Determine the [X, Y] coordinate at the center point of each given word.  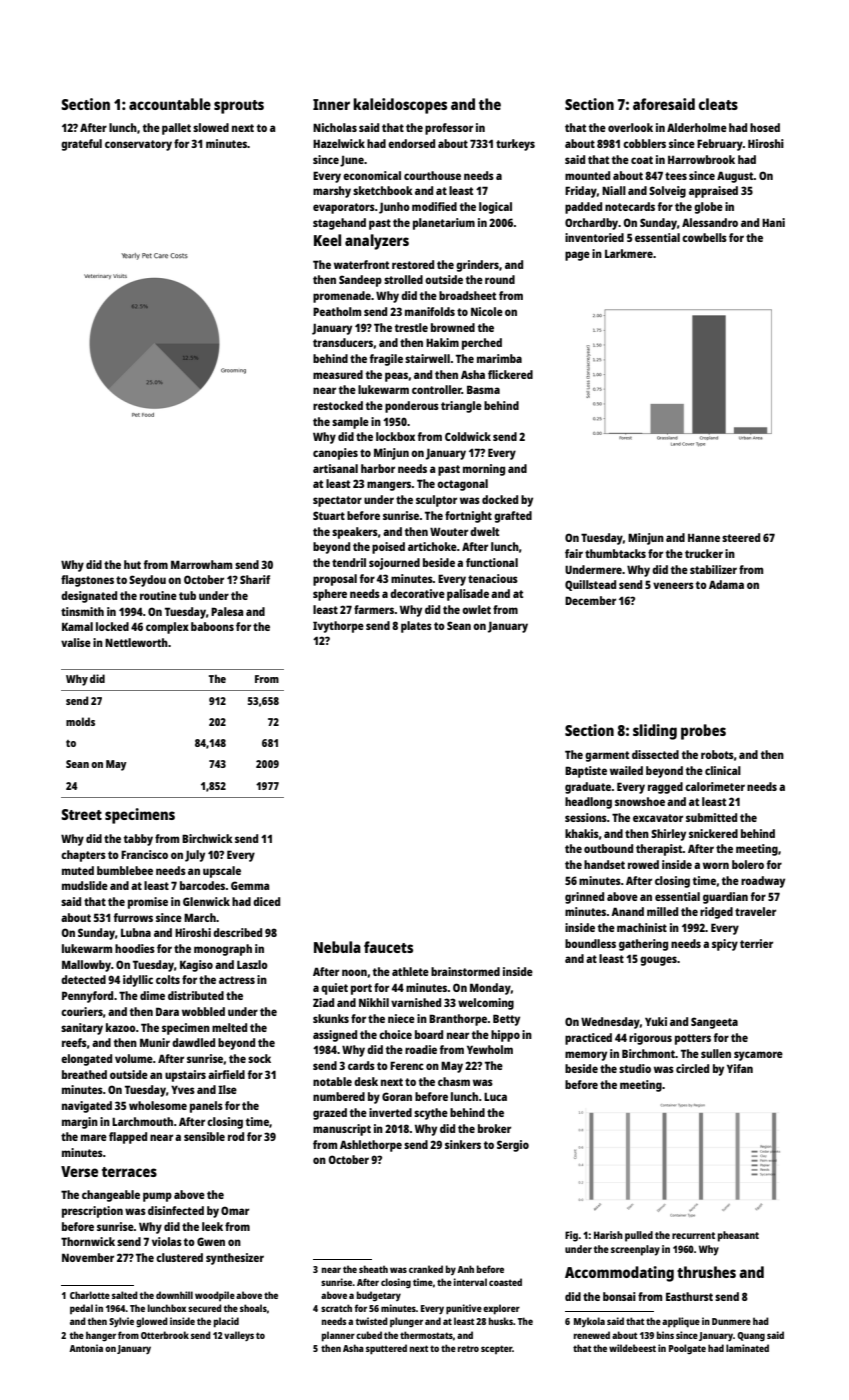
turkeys [515, 145]
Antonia [86, 1348]
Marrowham [201, 564]
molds [80, 721]
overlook [630, 127]
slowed [211, 127]
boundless [590, 943]
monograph [223, 950]
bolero [748, 864]
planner [338, 1336]
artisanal [335, 468]
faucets [388, 947]
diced [266, 901]
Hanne [704, 538]
